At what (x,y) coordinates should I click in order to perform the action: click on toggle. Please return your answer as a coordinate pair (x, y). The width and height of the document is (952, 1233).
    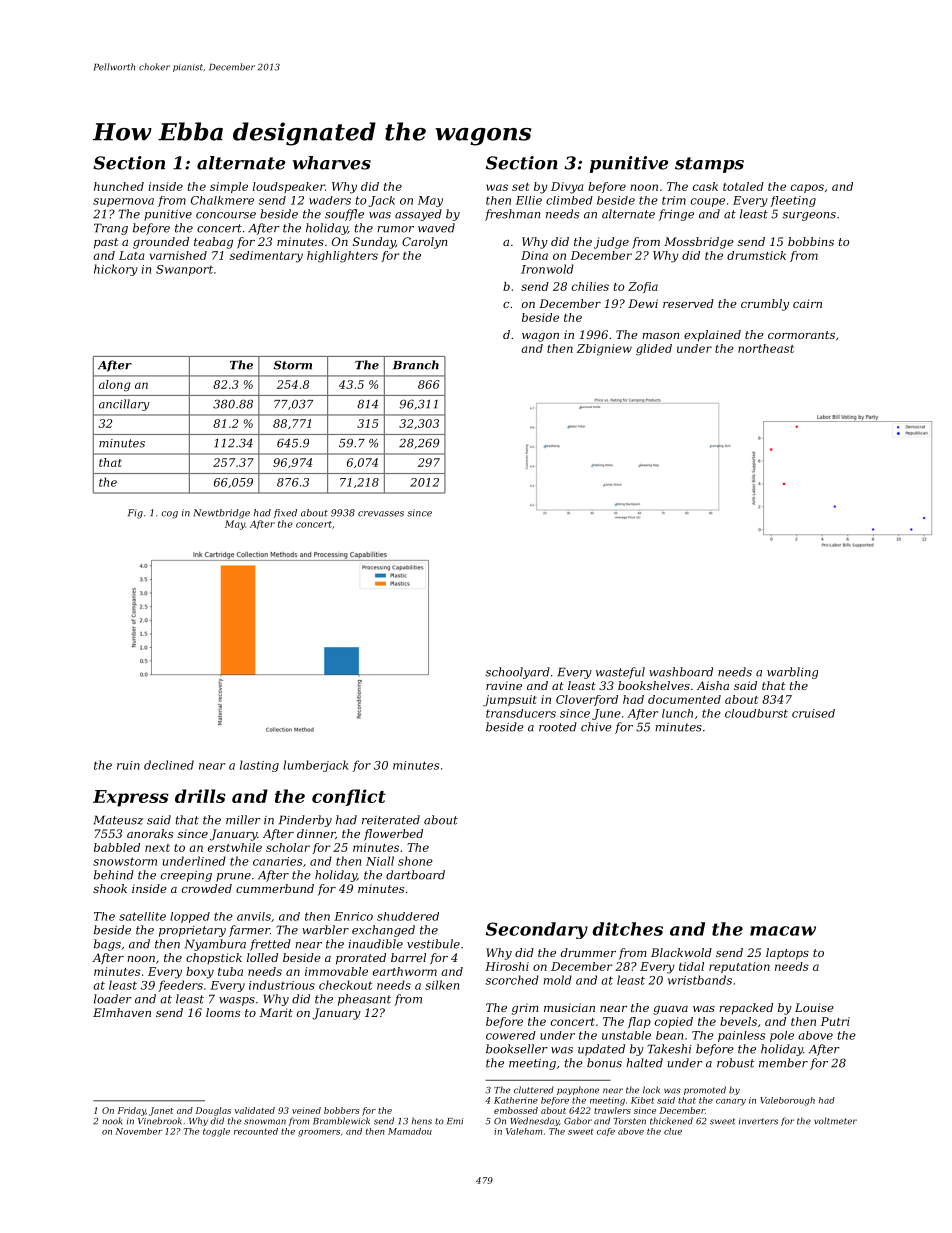
    Looking at the image, I should click on (216, 1132).
